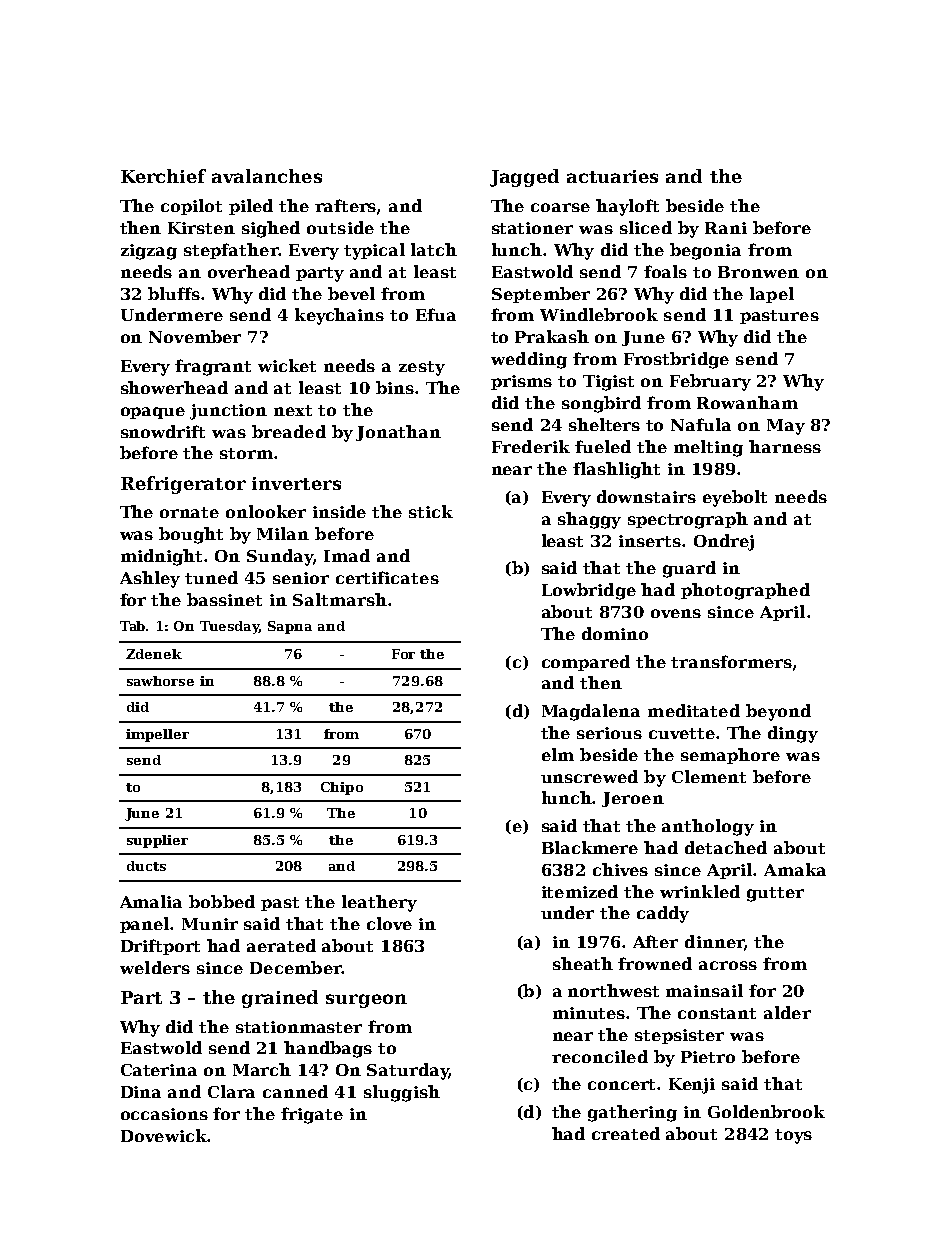 Image resolution: width=952 pixels, height=1233 pixels. I want to click on supplier, so click(157, 841).
